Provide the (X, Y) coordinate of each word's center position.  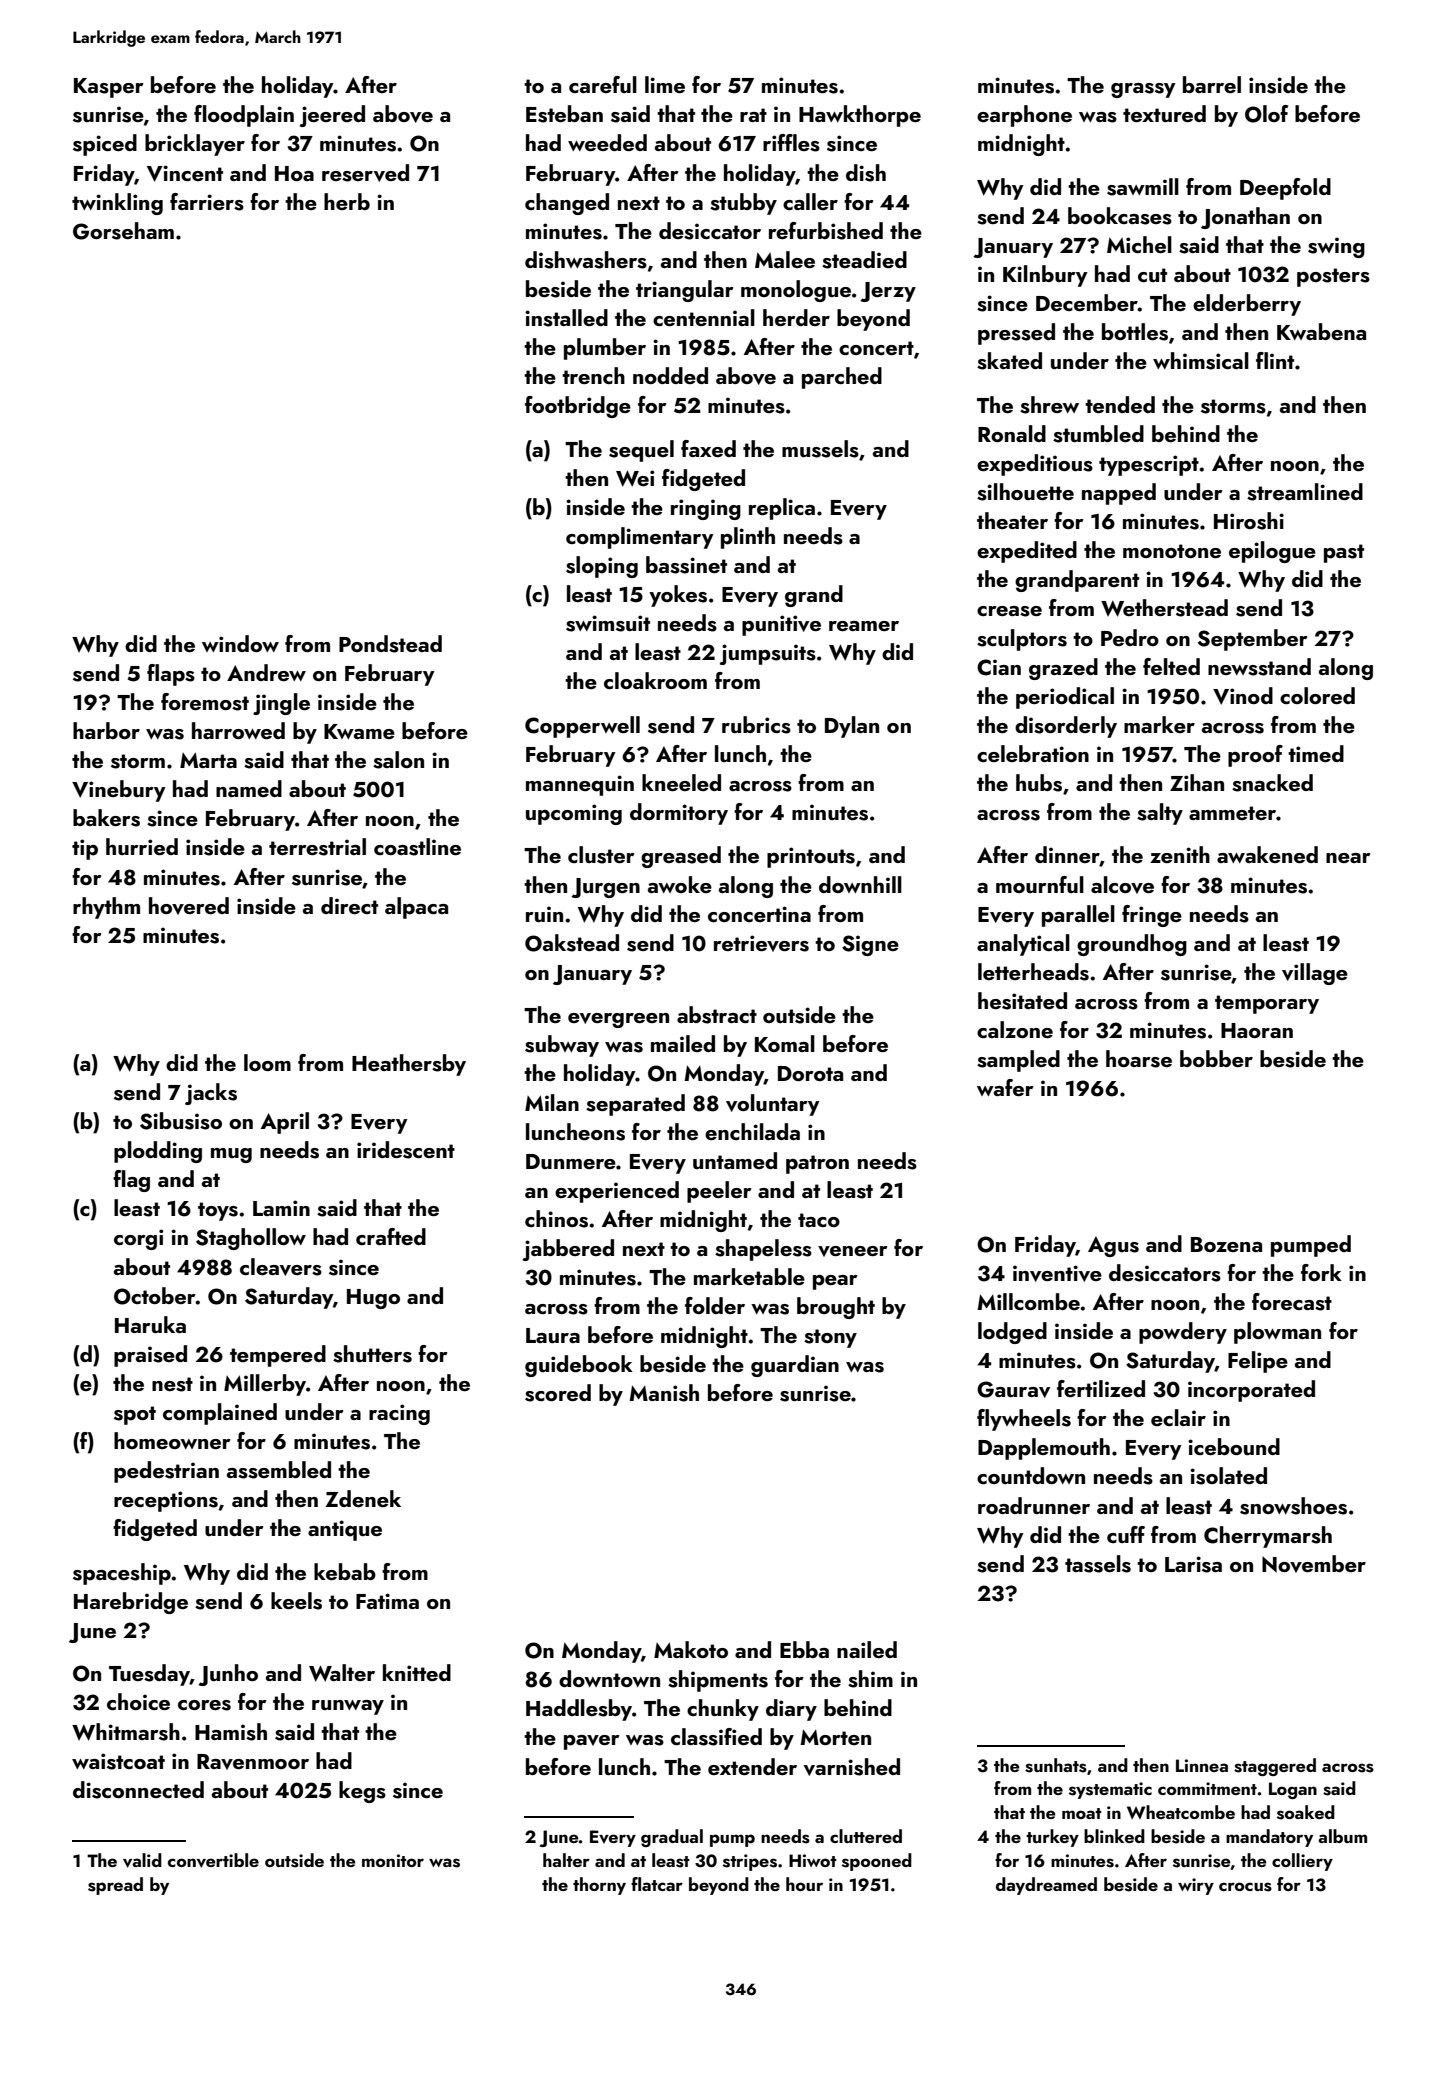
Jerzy (888, 292)
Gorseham (123, 231)
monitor (393, 1860)
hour (804, 1884)
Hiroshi (1249, 521)
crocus (1245, 1887)
